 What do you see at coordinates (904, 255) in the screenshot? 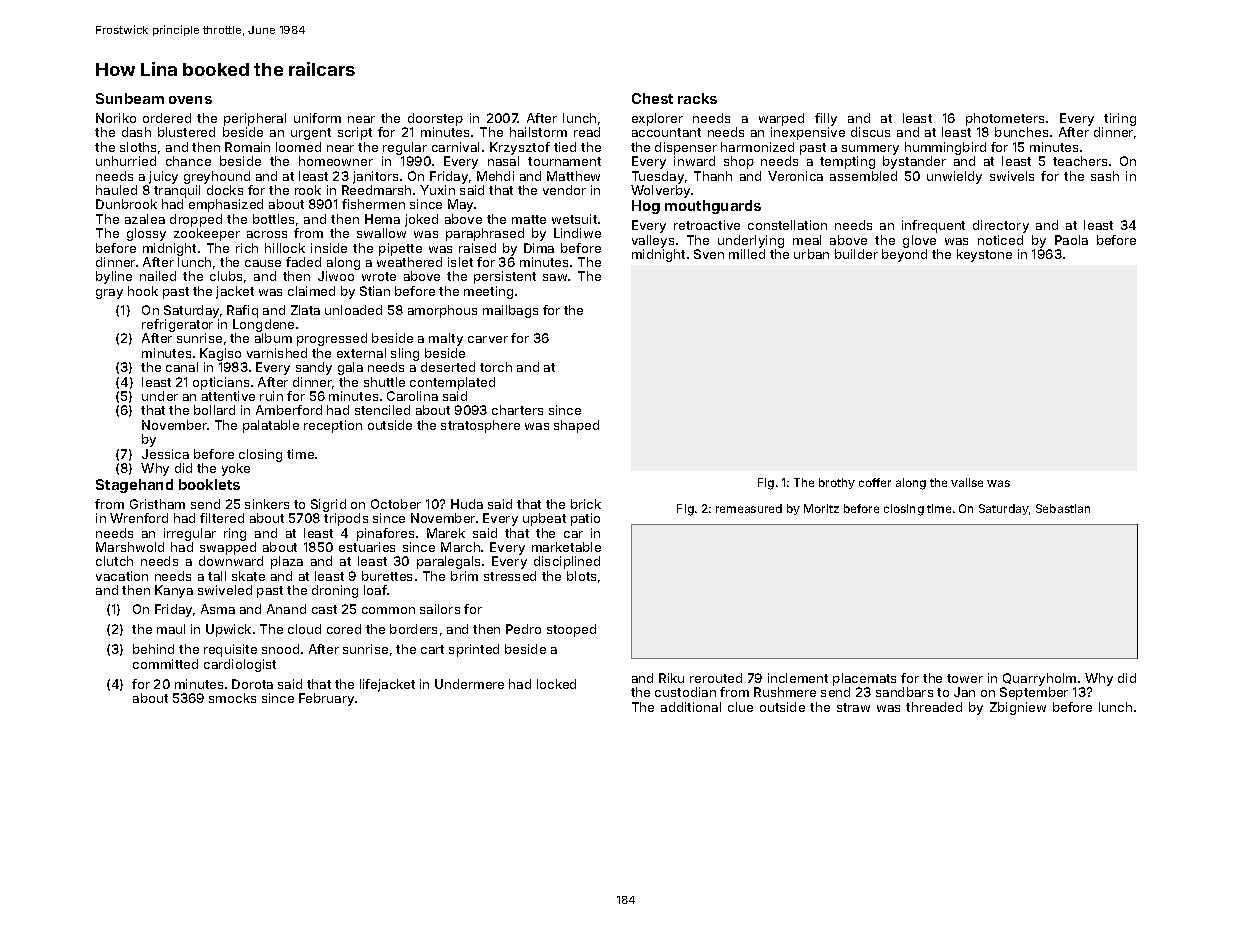
I see `beyond` at bounding box center [904, 255].
